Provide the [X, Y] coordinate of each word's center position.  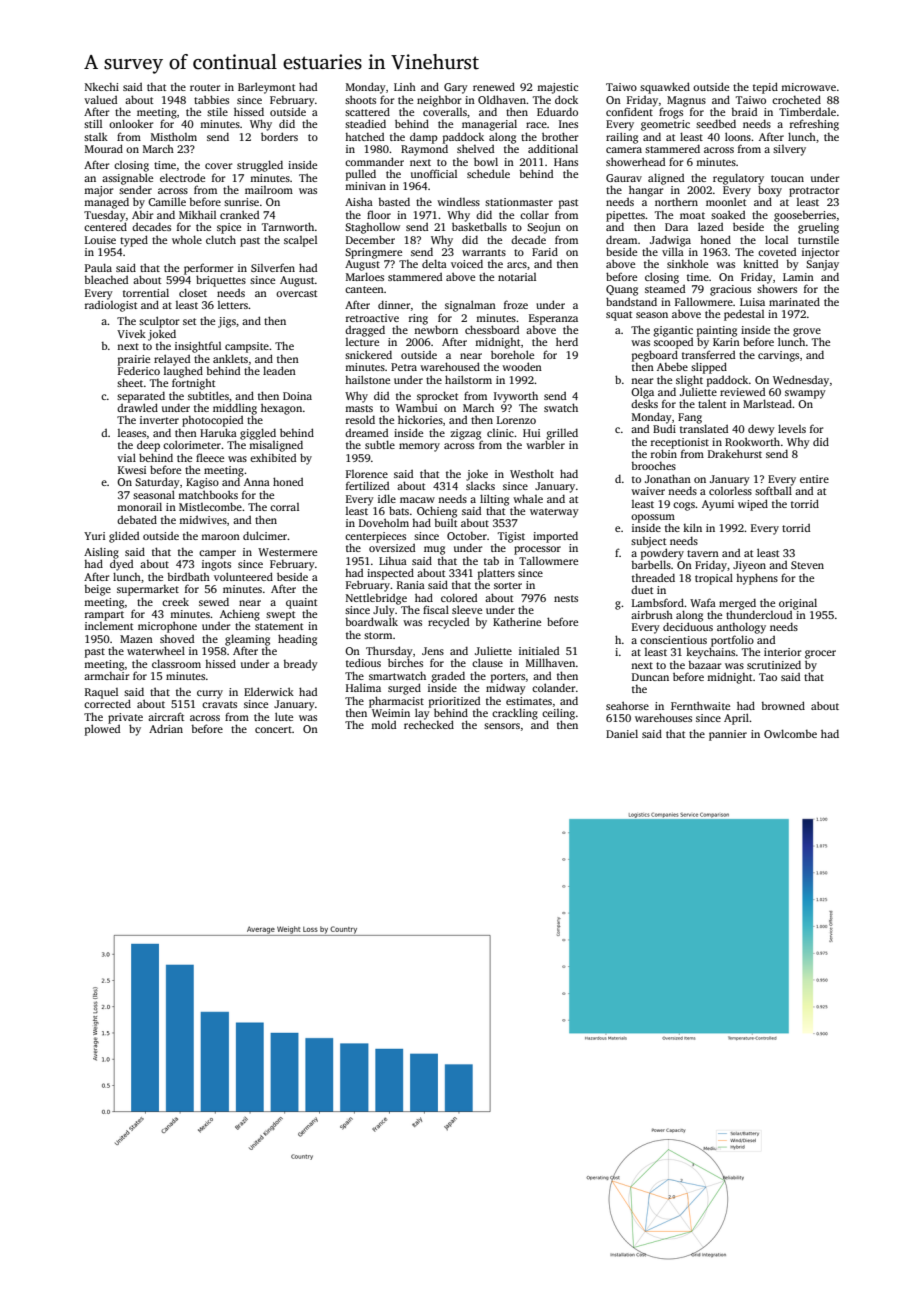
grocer [820, 654]
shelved [475, 148]
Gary [456, 88]
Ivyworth [516, 397]
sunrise [241, 202]
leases [132, 433]
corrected [107, 703]
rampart [104, 616]
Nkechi [102, 87]
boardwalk [371, 621]
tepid [765, 88]
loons [738, 136]
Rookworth [752, 441]
